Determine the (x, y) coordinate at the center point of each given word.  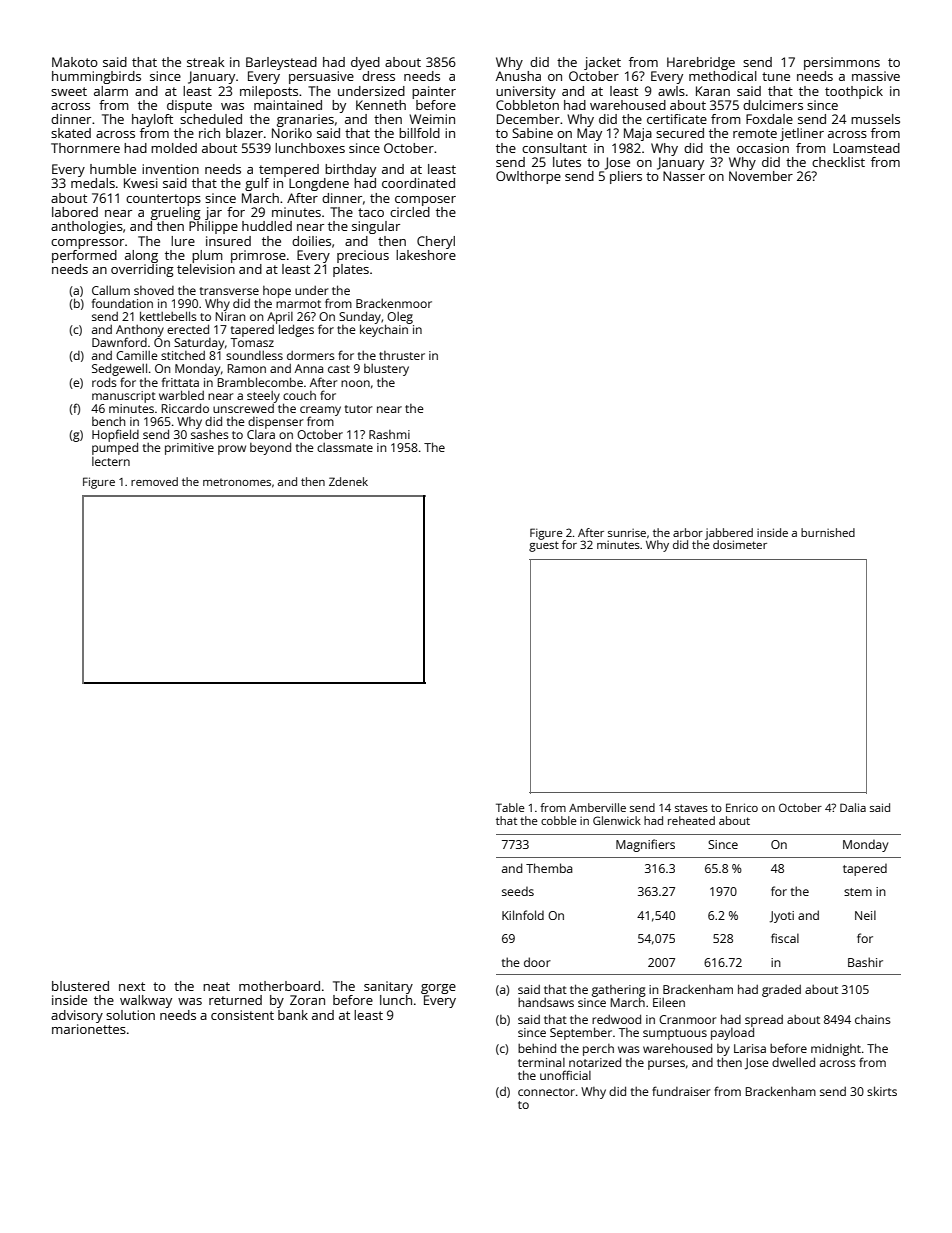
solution (130, 1015)
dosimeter (740, 544)
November (761, 176)
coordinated (418, 183)
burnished (828, 532)
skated (71, 133)
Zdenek (348, 481)
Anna (309, 368)
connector (546, 1092)
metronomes (237, 482)
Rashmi (389, 434)
